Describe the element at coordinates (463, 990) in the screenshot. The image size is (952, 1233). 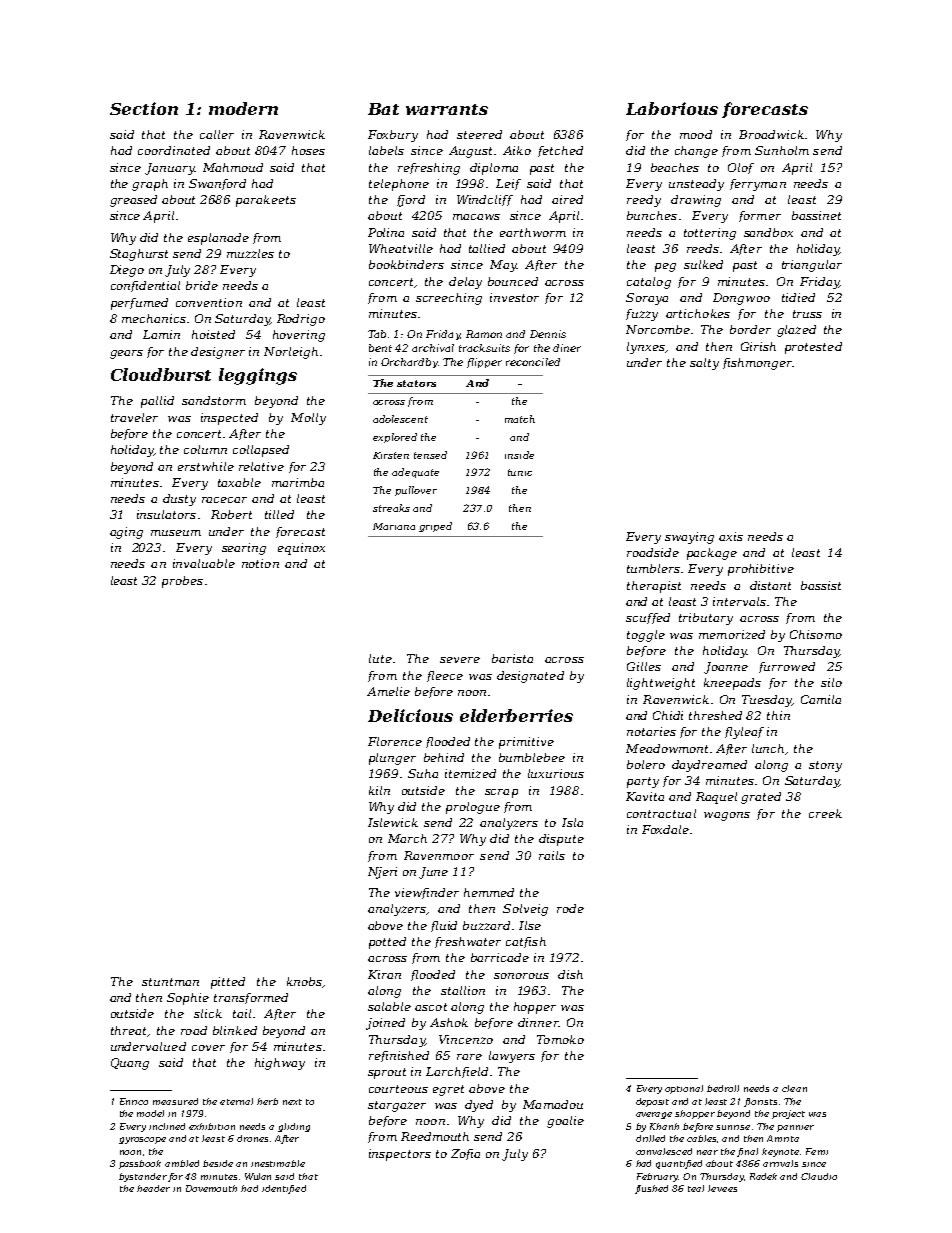
I see `stallion` at that location.
